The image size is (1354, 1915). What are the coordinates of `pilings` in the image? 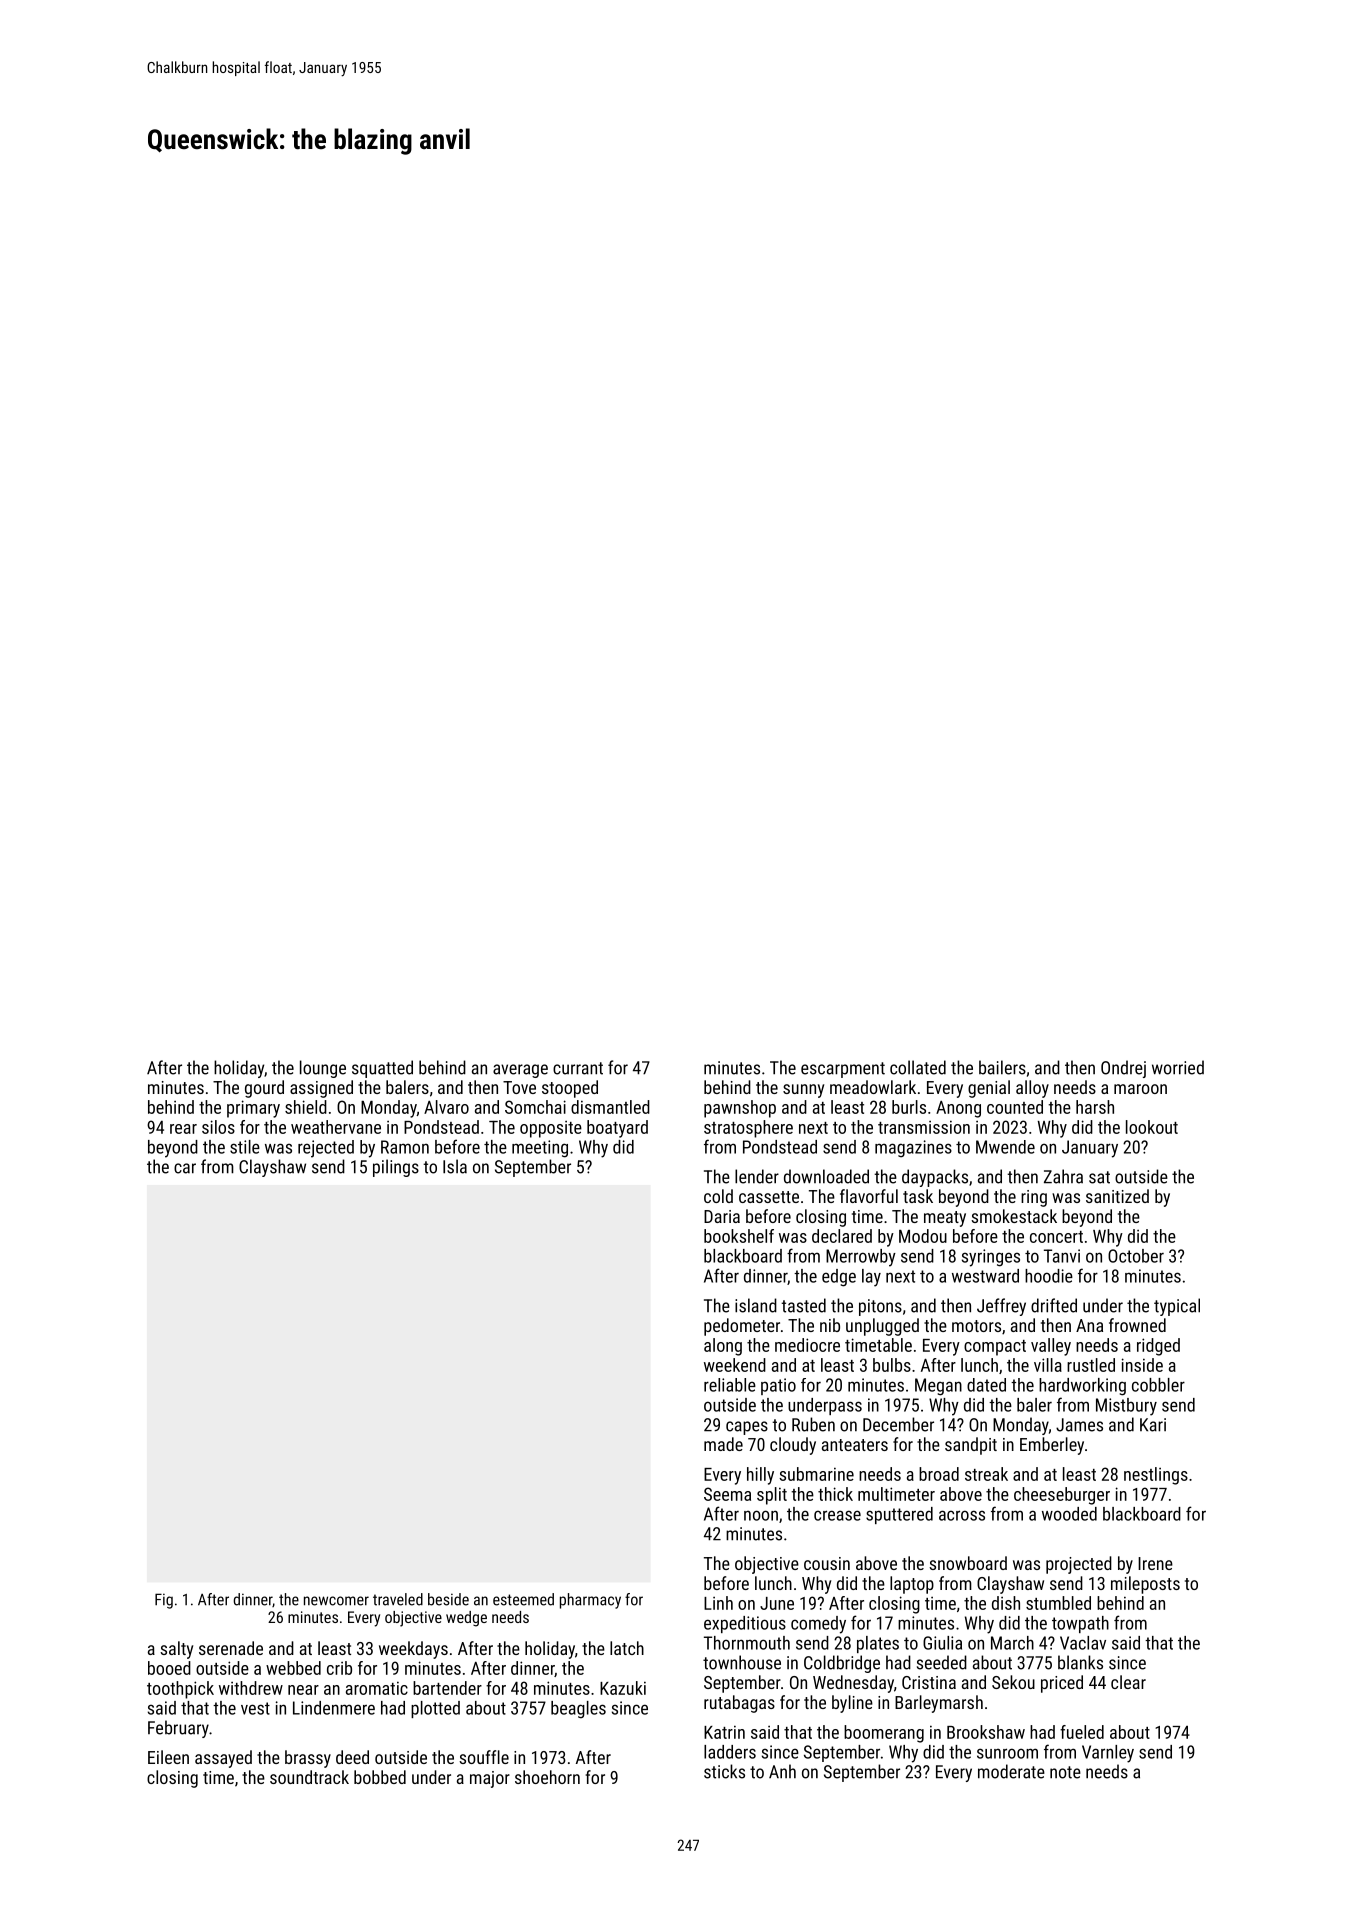 It's located at (396, 1168).
